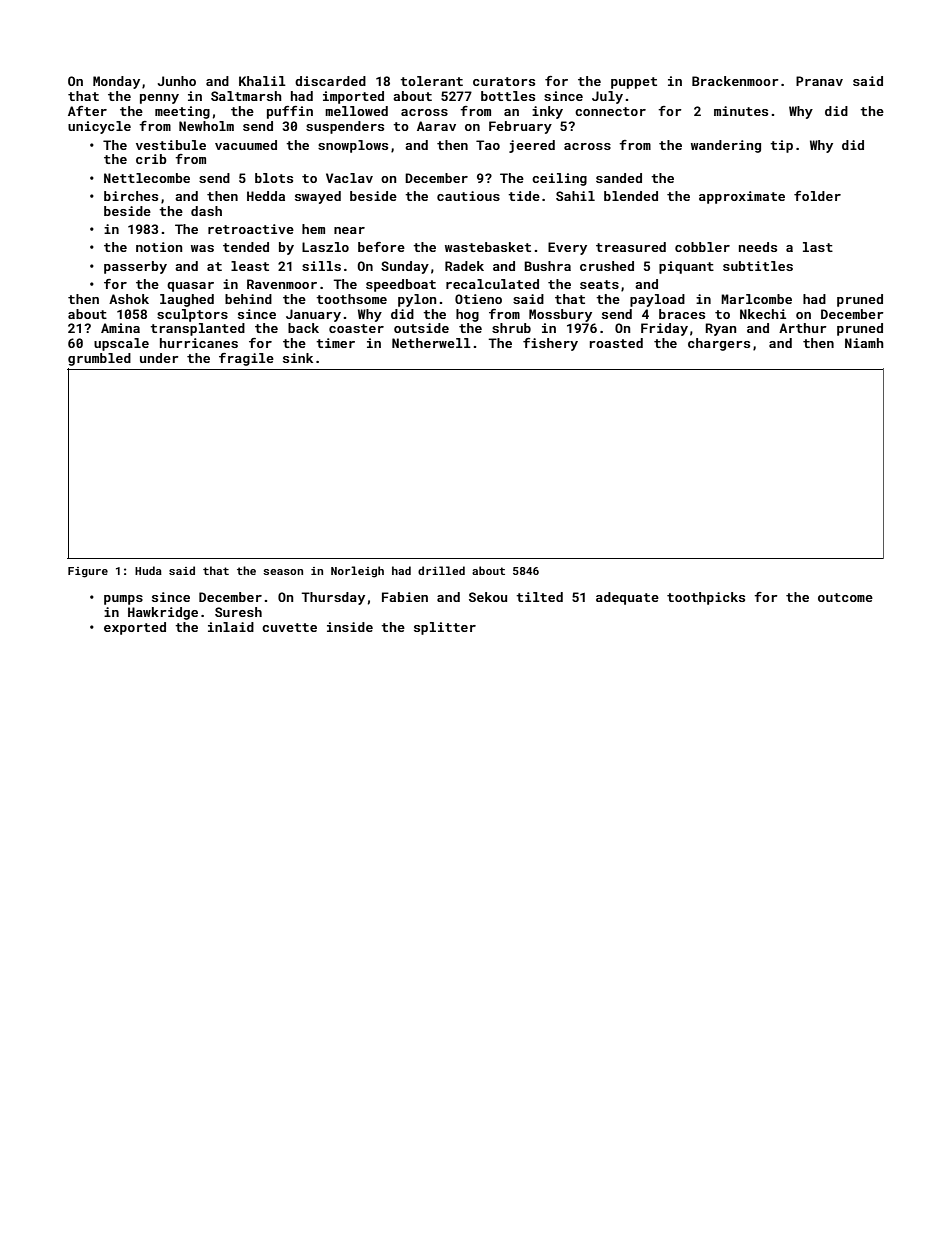 This screenshot has width=952, height=1233. Describe the element at coordinates (781, 146) in the screenshot. I see `tip` at that location.
